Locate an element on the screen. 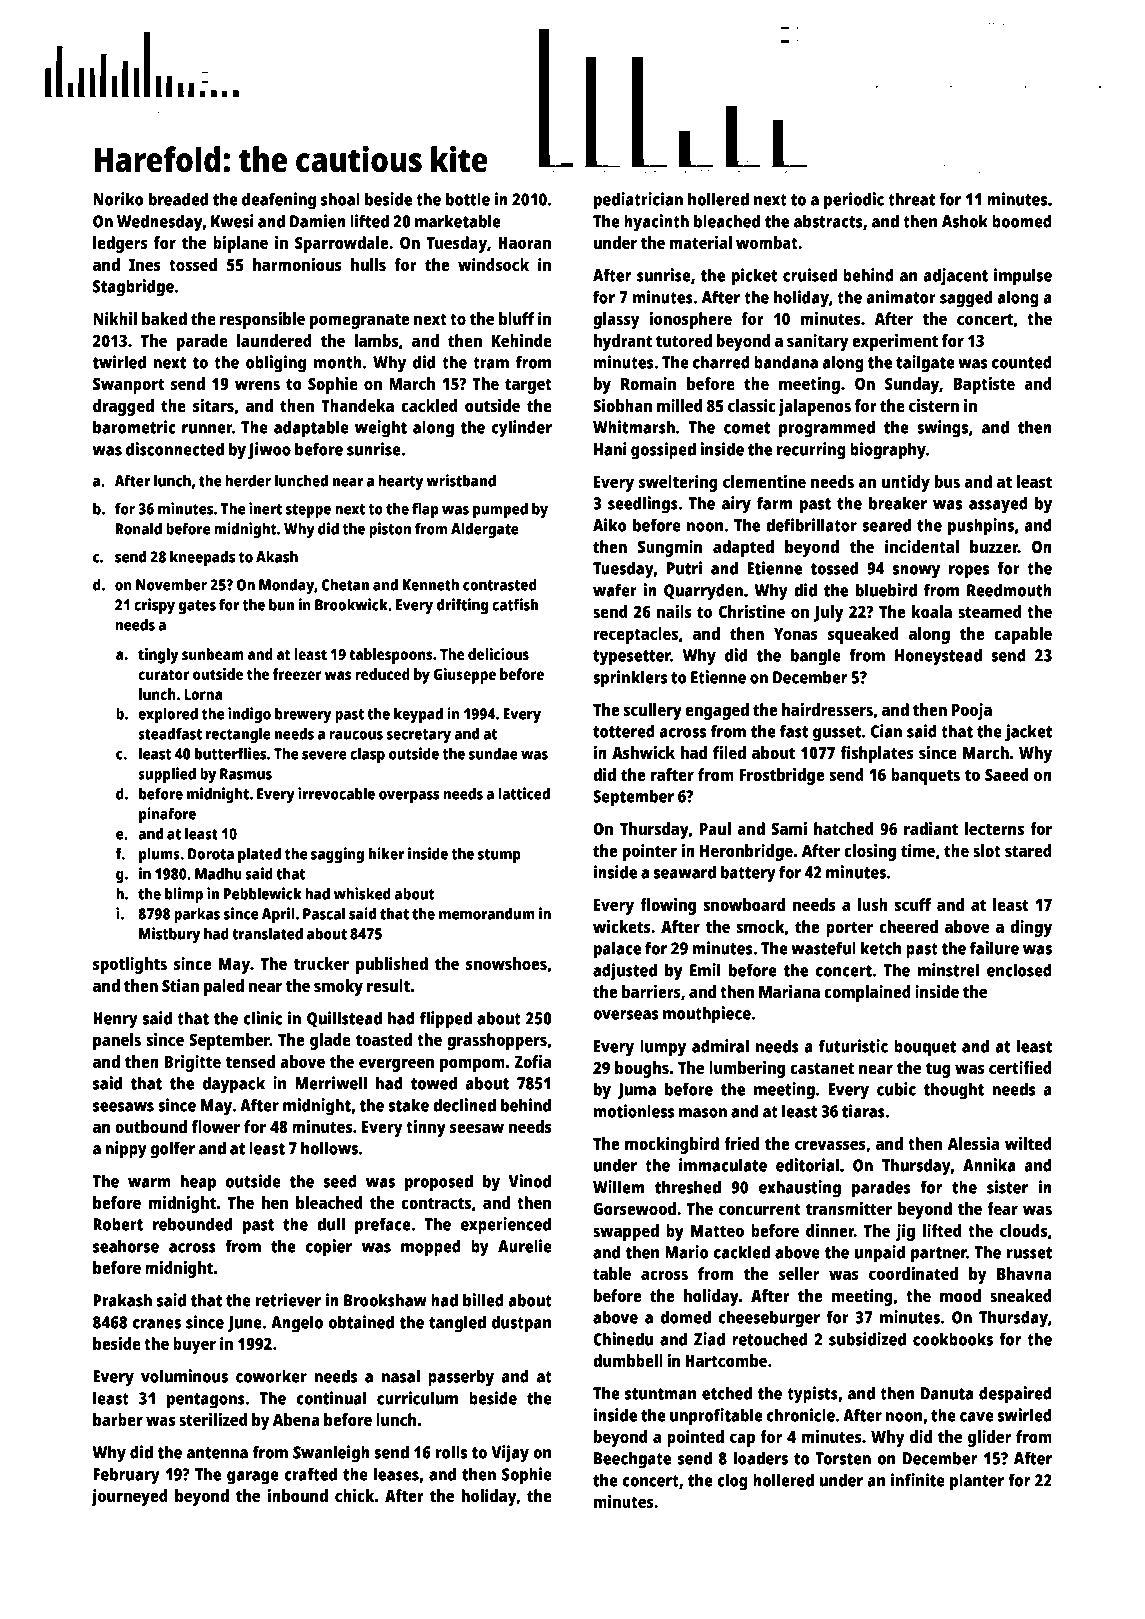 The image size is (1145, 1619). assayed is located at coordinates (998, 505).
